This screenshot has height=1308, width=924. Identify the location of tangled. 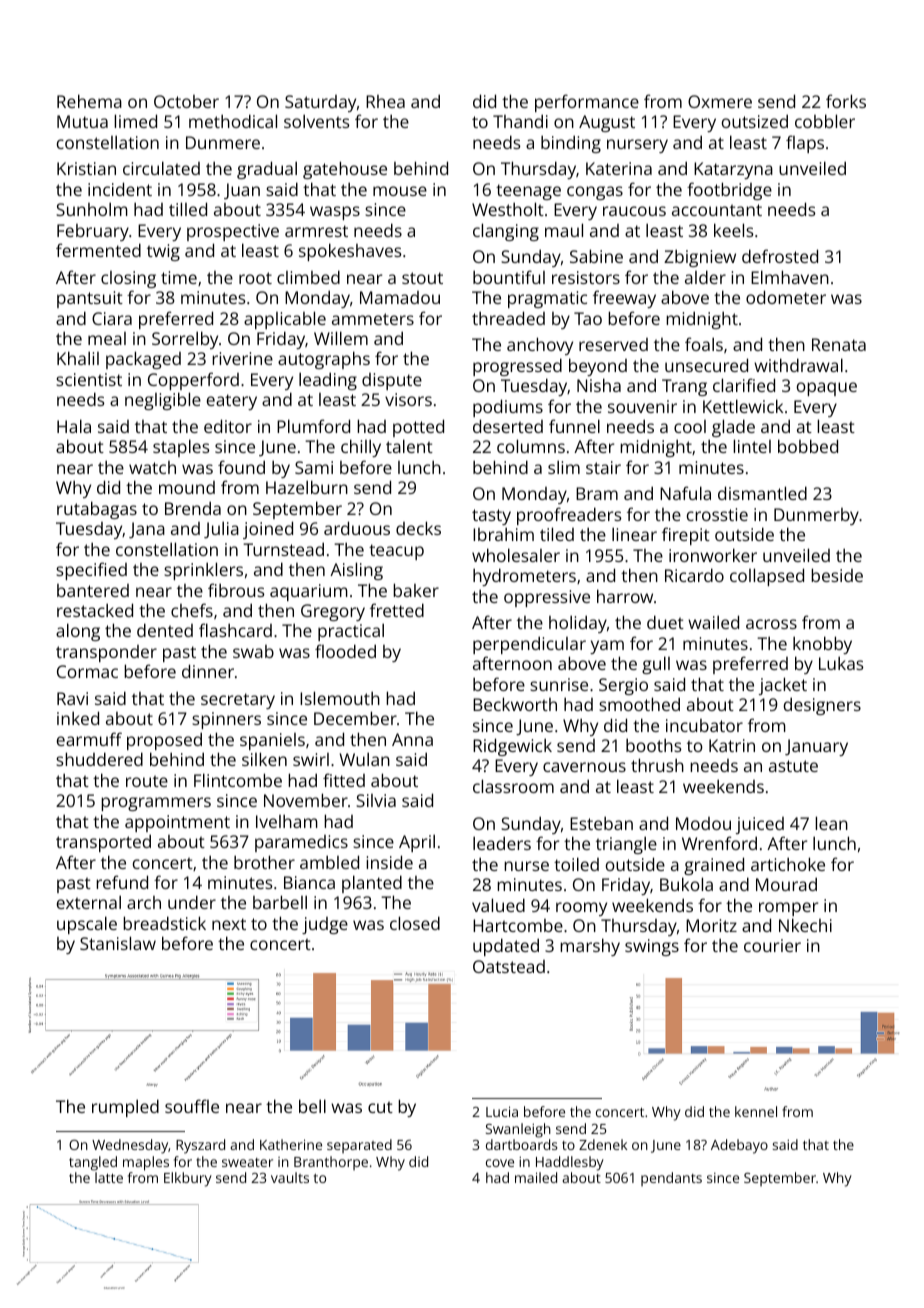
(93, 1163).
